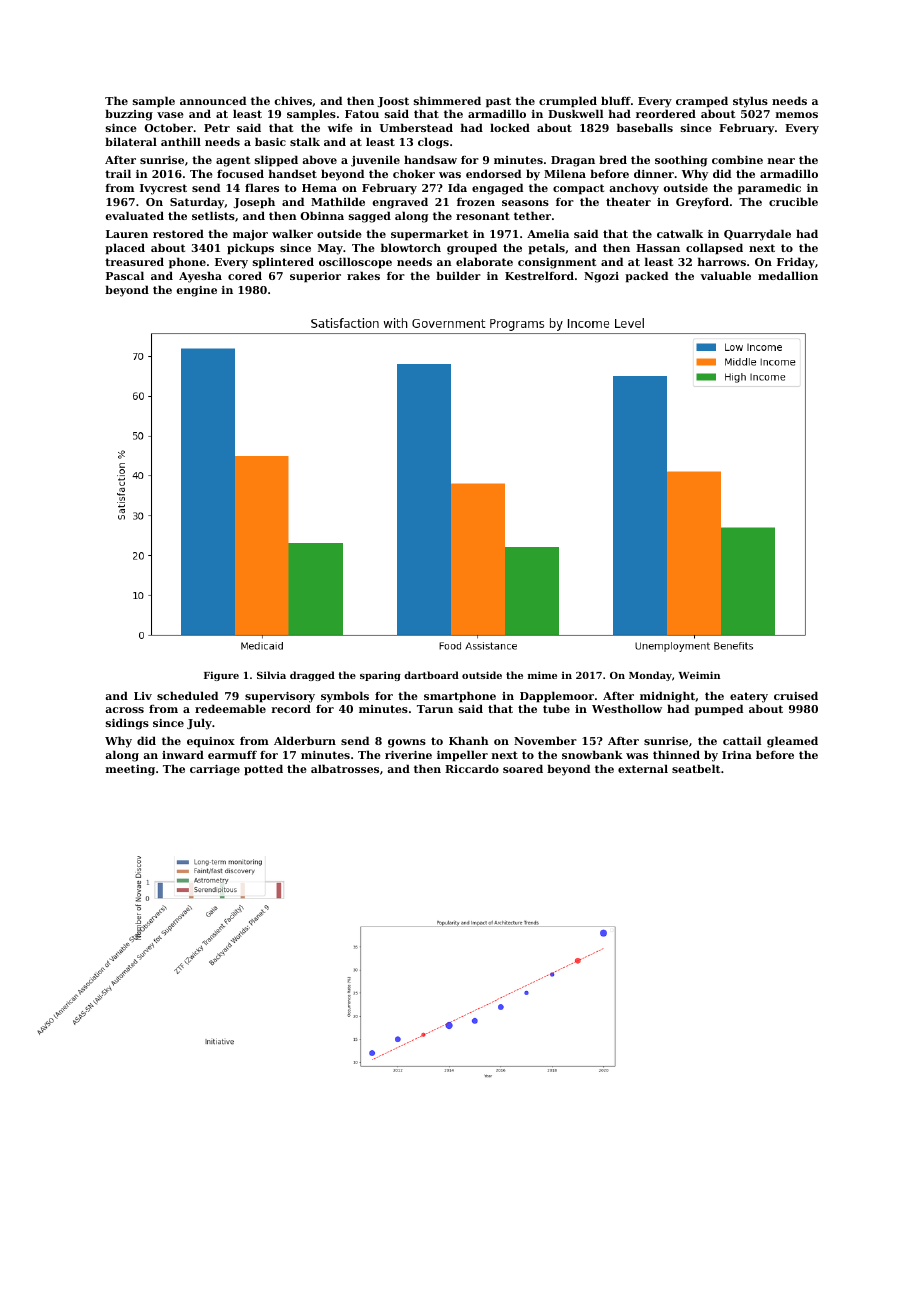 This document has height=1308, width=924. I want to click on trail, so click(118, 173).
